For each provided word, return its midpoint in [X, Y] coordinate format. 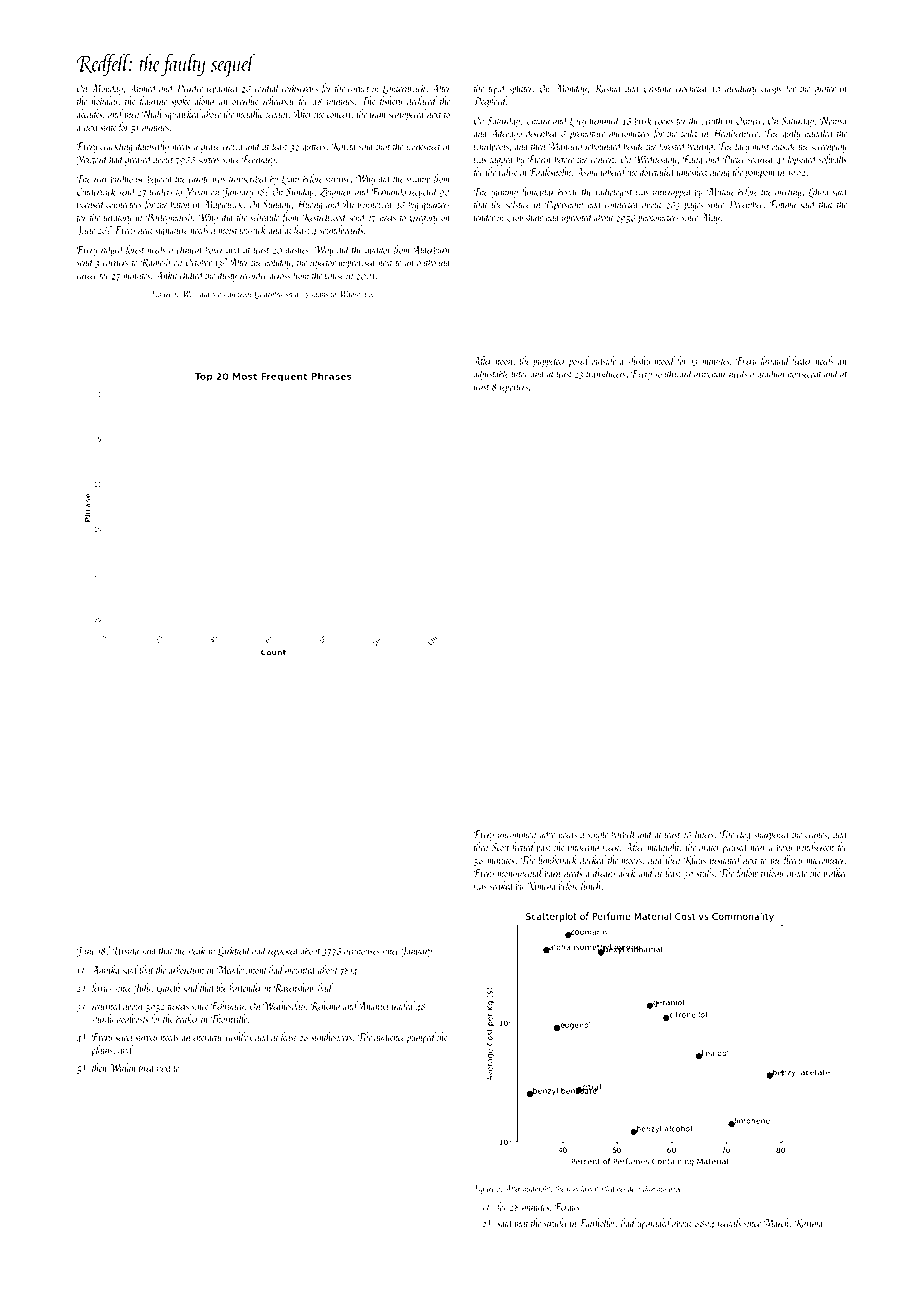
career [87, 277]
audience [389, 1037]
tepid [497, 89]
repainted [223, 89]
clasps [771, 89]
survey [146, 1040]
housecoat [804, 373]
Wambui [352, 294]
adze [547, 834]
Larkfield [234, 951]
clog [743, 835]
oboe [675, 1188]
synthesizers [331, 1038]
